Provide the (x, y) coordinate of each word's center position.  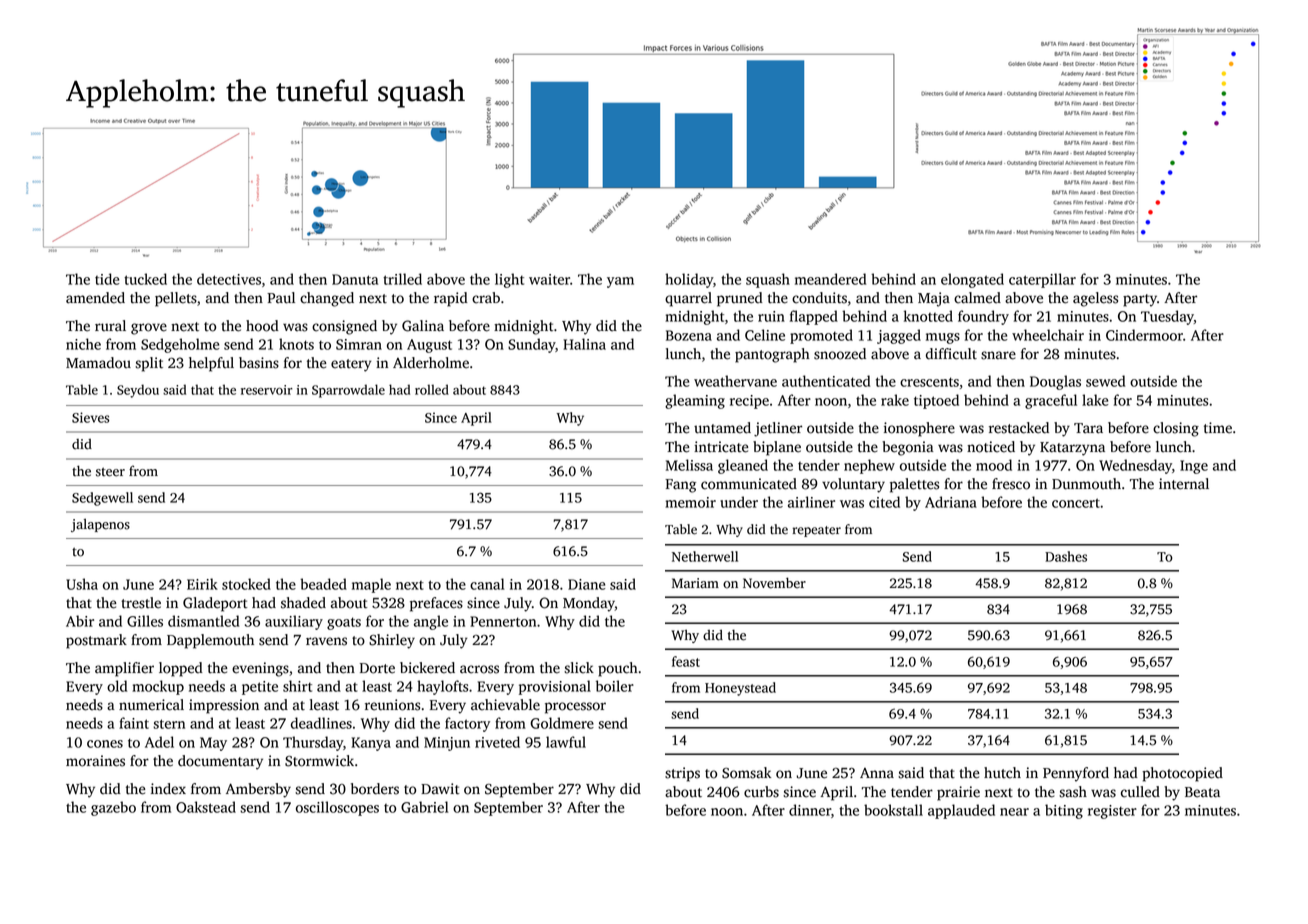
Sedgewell (102, 499)
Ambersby (258, 790)
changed (327, 299)
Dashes (1066, 556)
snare (998, 355)
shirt (297, 686)
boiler (615, 686)
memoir (690, 502)
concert (1076, 503)
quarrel (688, 299)
